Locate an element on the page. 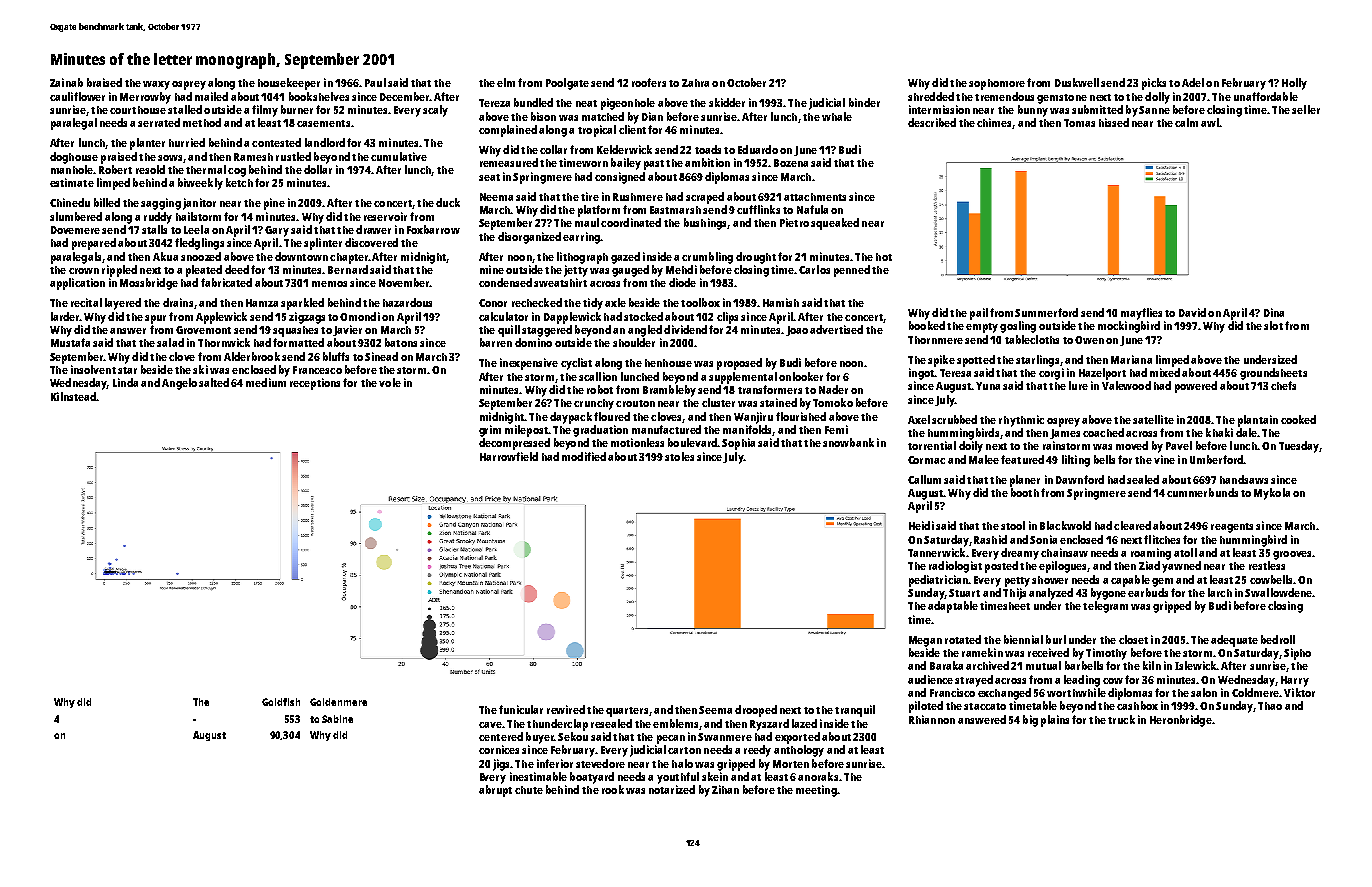 The width and height of the page is (1372, 887). chimes is located at coordinates (994, 122).
